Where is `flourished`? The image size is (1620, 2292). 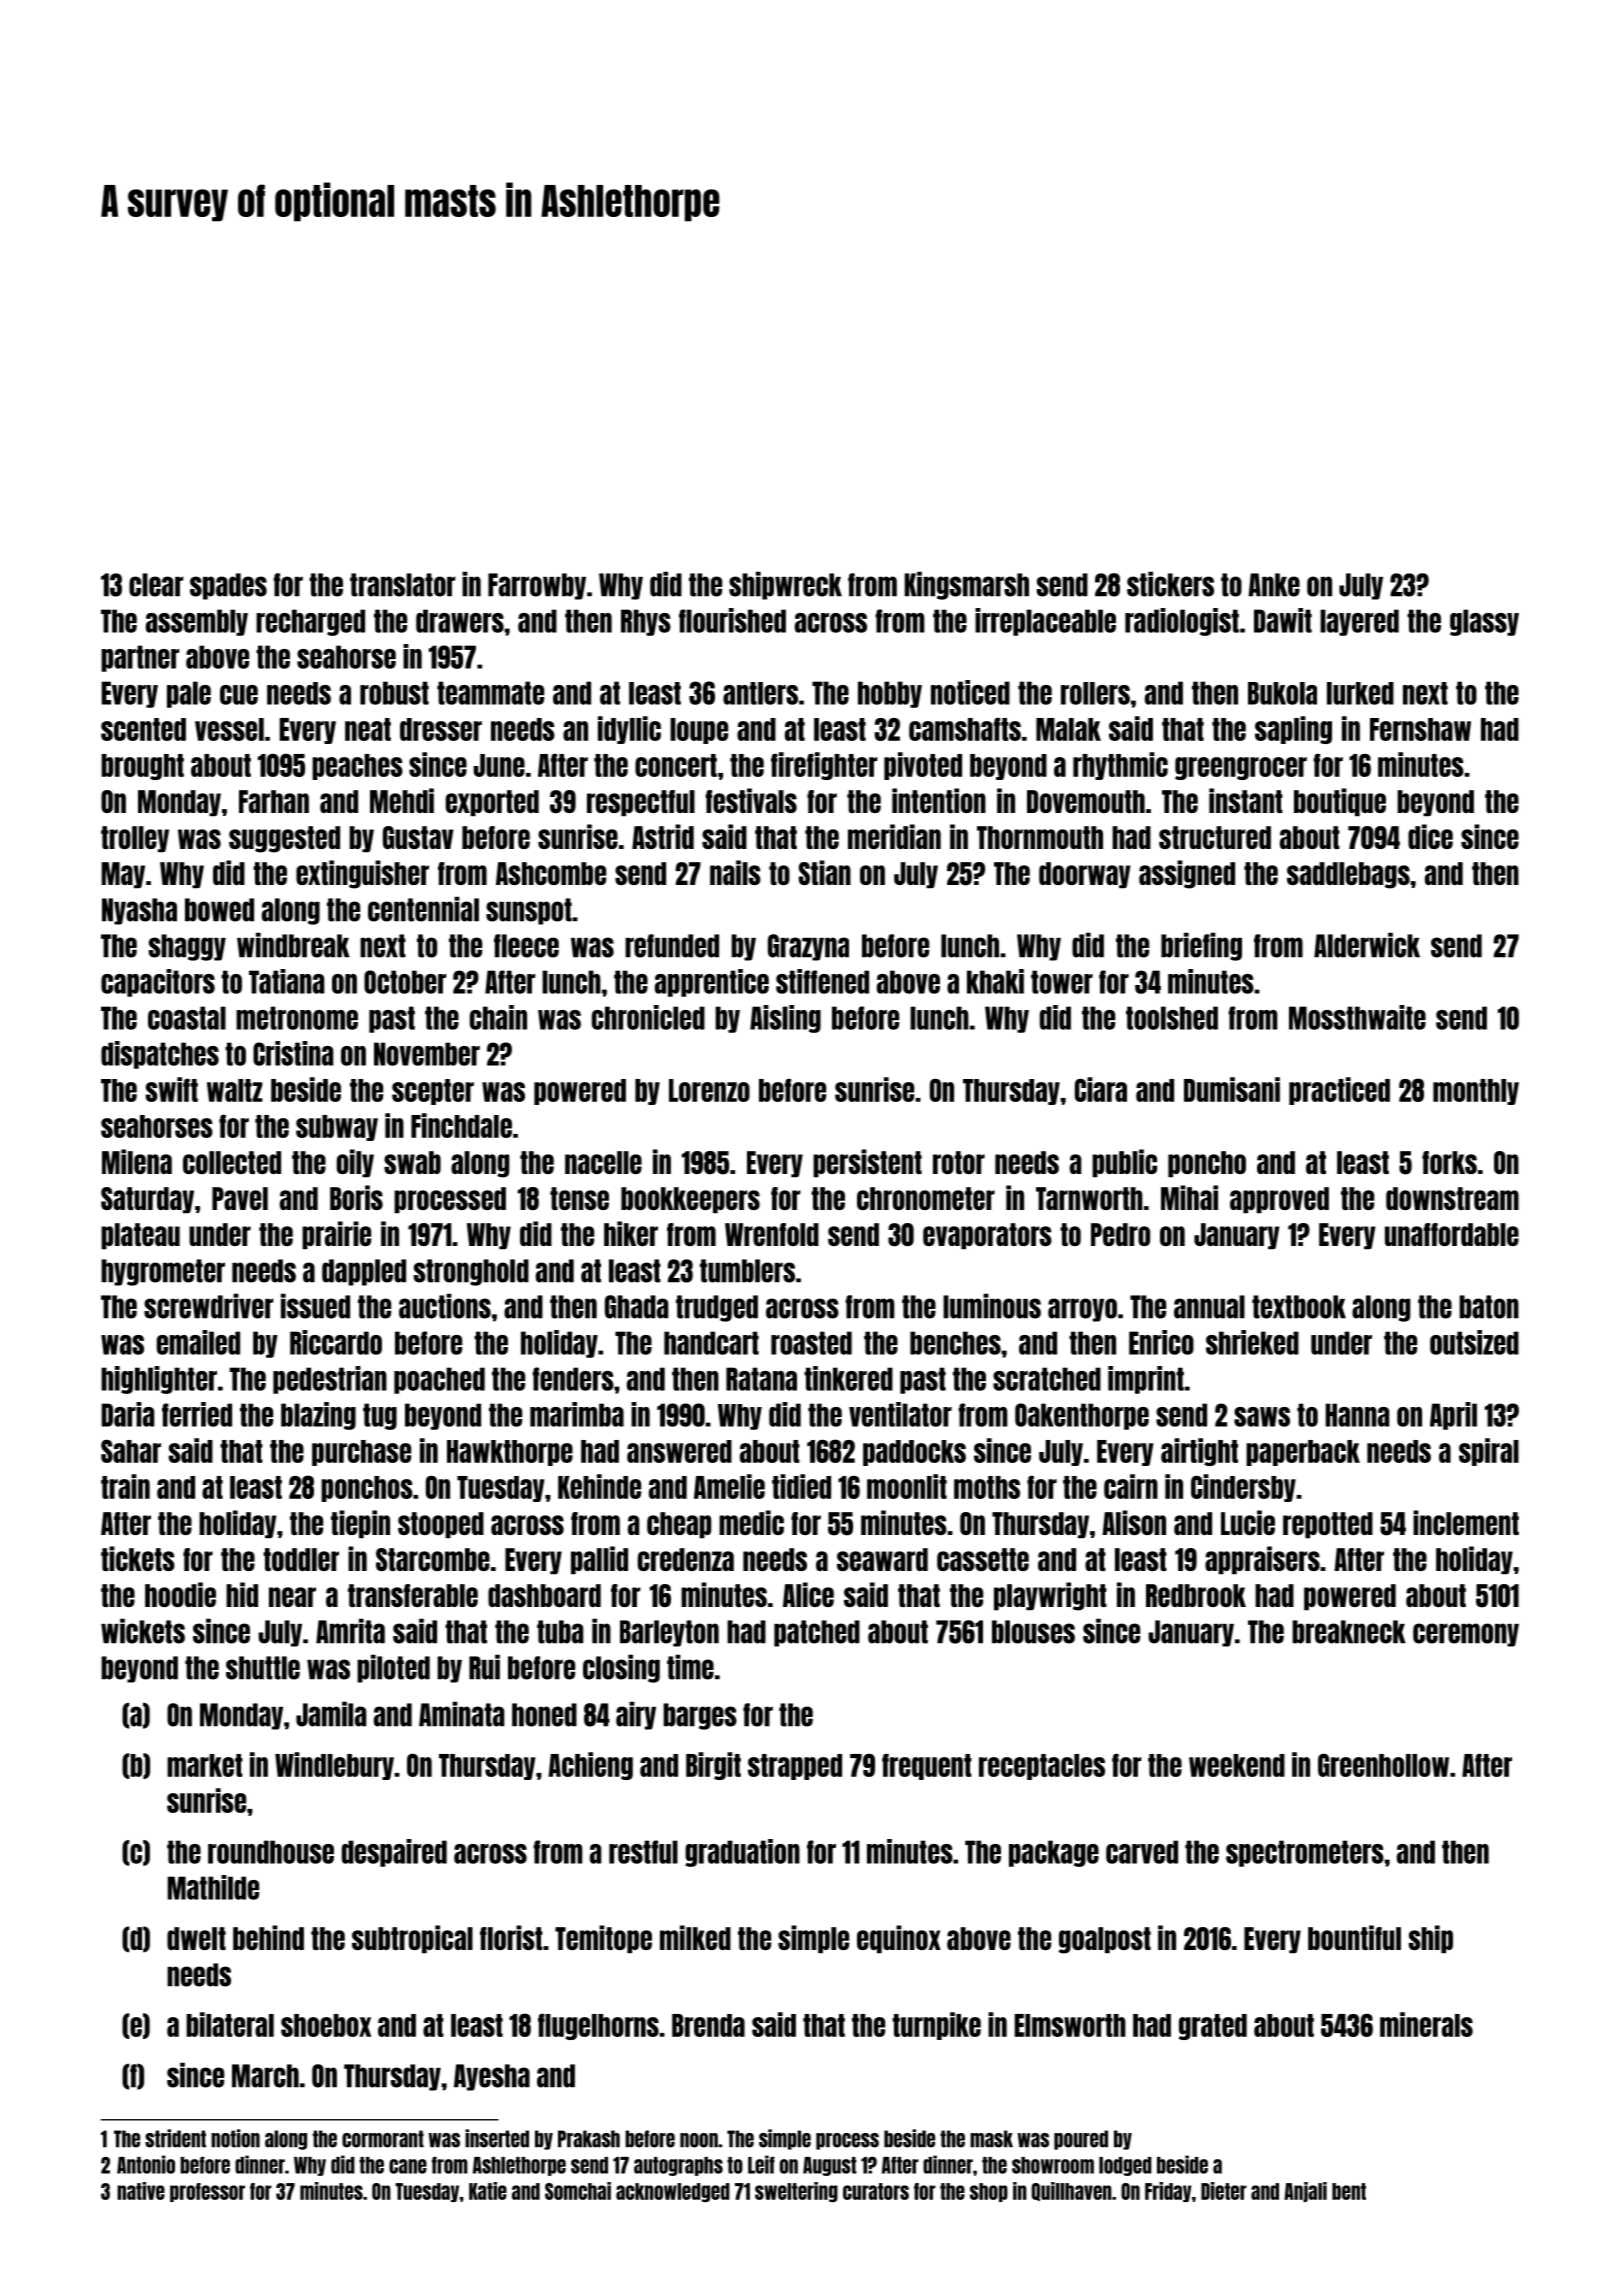
flourished is located at coordinates (732, 620).
